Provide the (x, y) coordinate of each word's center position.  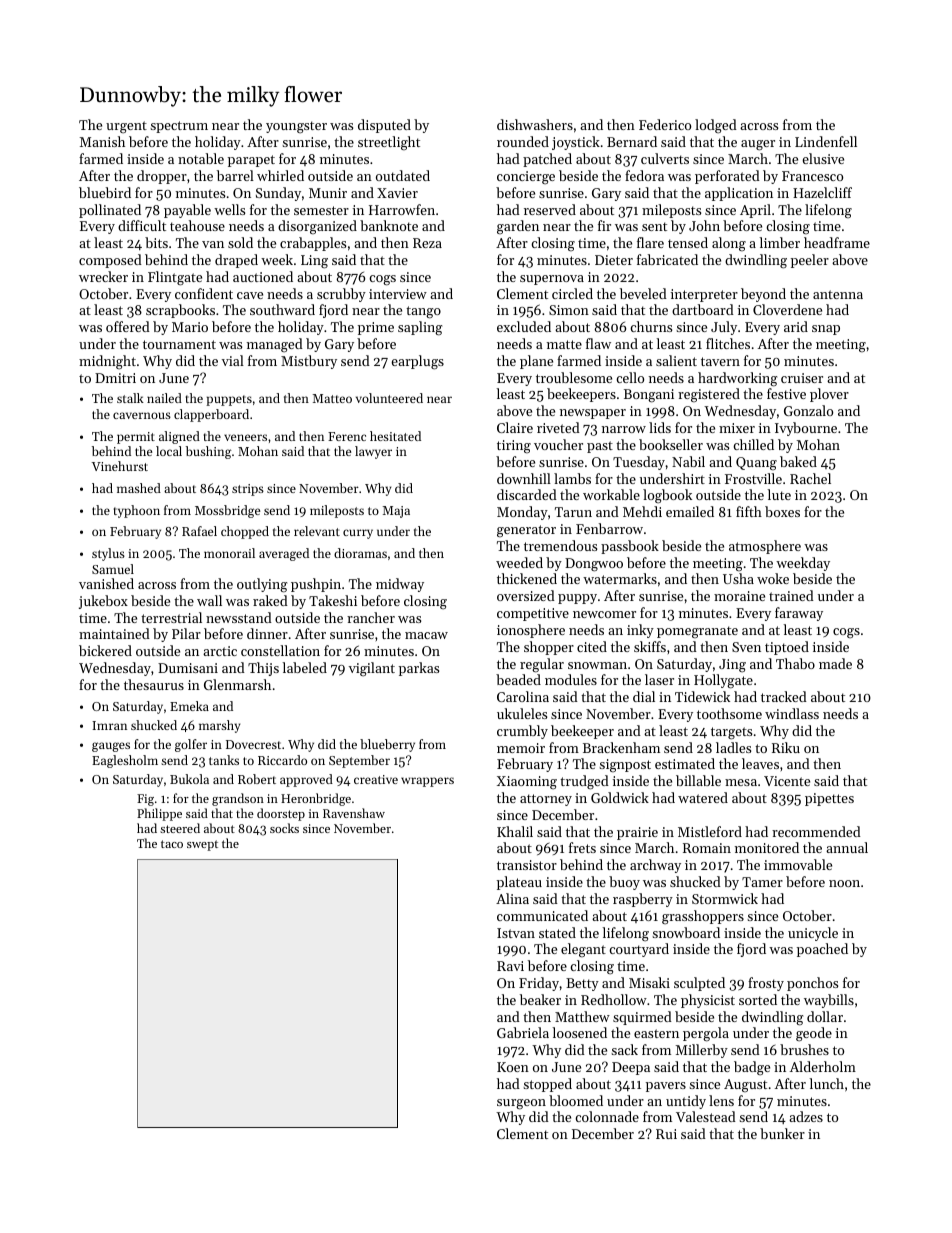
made (835, 663)
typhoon (137, 511)
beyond (763, 295)
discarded (527, 494)
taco (172, 844)
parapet (251, 161)
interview (398, 294)
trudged (584, 782)
